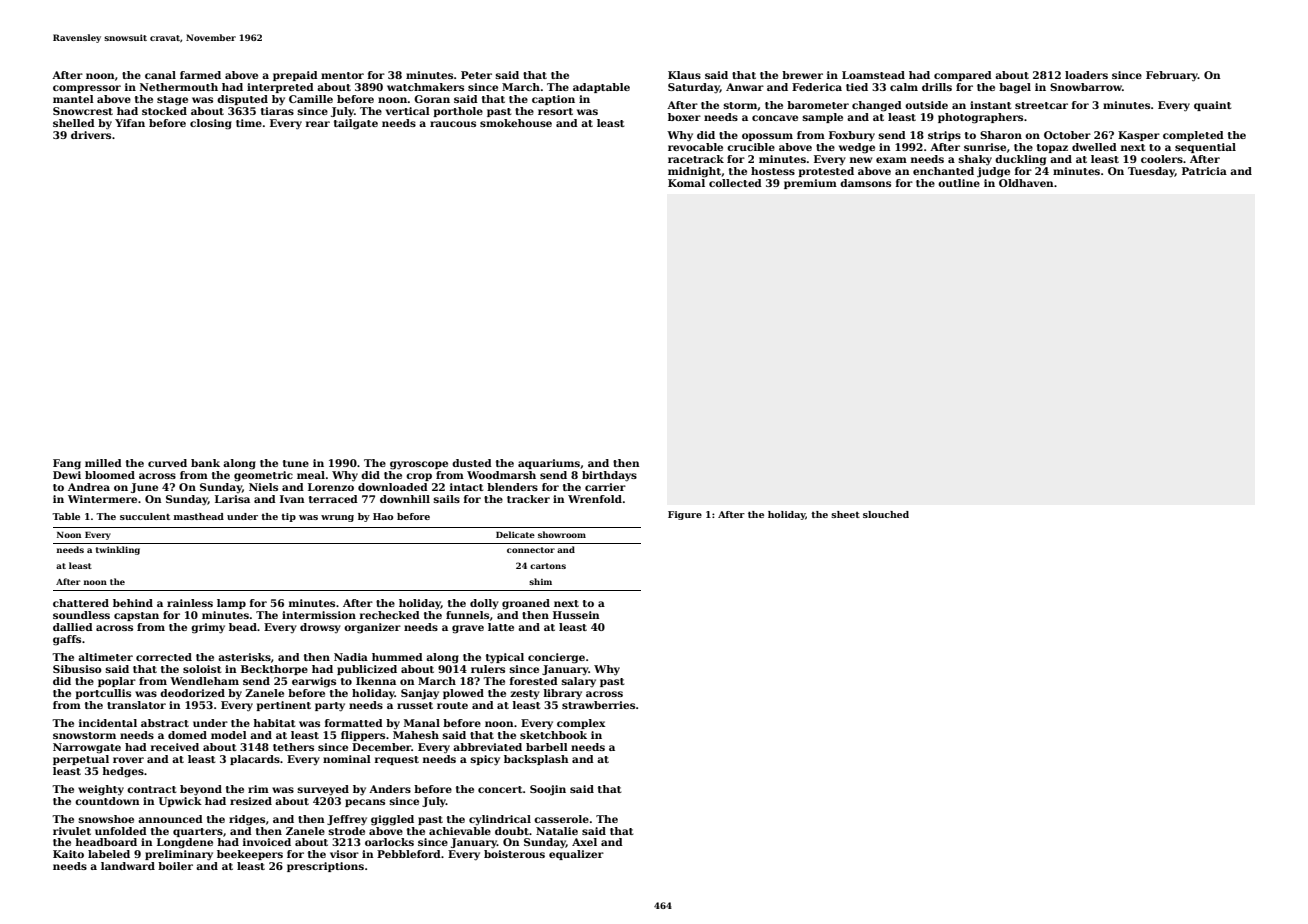 This screenshot has height=924, width=1308. What do you see at coordinates (91, 135) in the screenshot?
I see `drivers` at bounding box center [91, 135].
